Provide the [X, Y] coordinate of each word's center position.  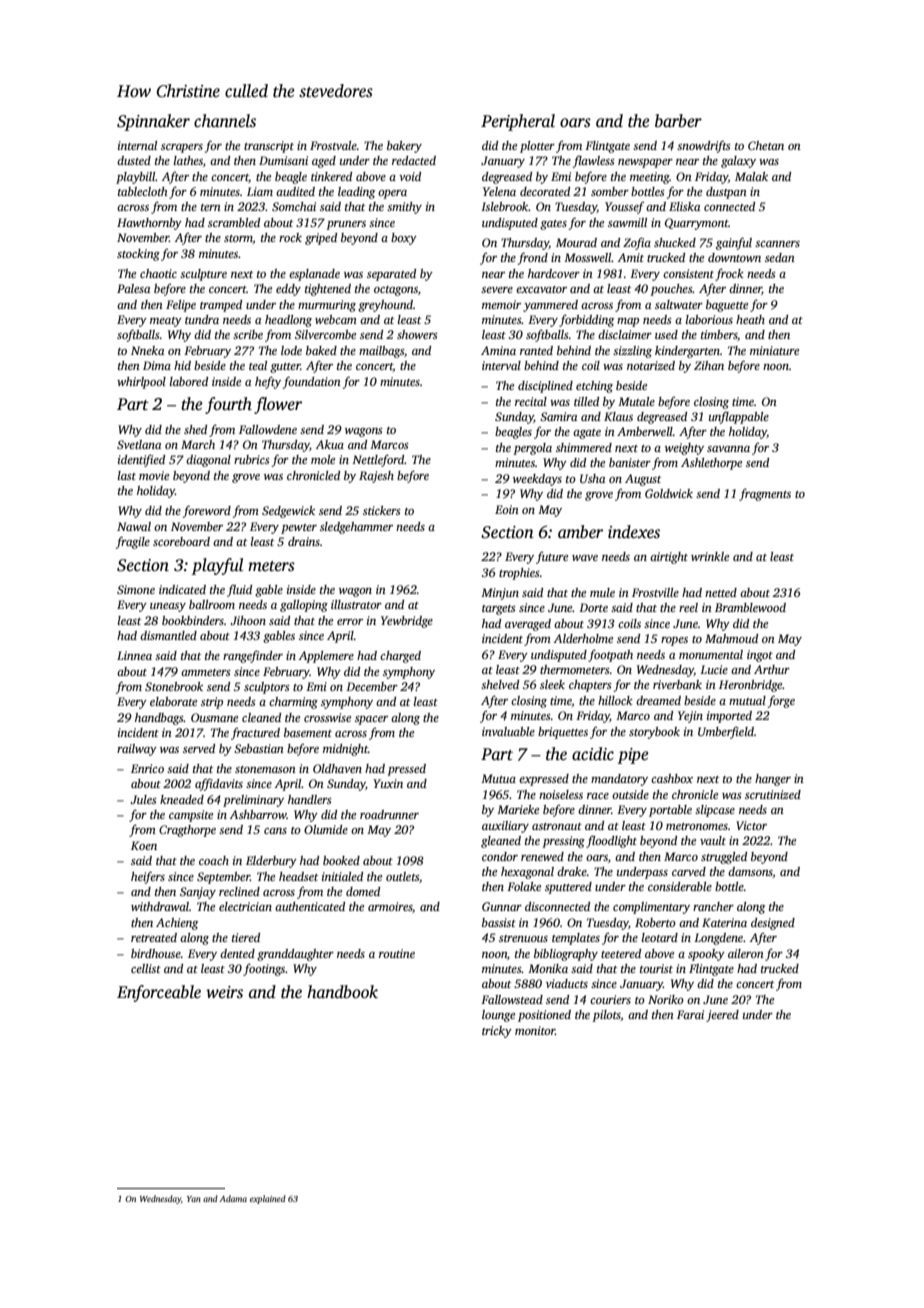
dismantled [168, 635]
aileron [746, 953]
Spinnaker [153, 122]
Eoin [507, 509]
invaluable [508, 731]
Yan [194, 1199]
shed [195, 429]
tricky [497, 1032]
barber [678, 121]
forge [781, 701]
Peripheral [518, 122]
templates [576, 939]
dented [237, 953]
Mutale [636, 401]
